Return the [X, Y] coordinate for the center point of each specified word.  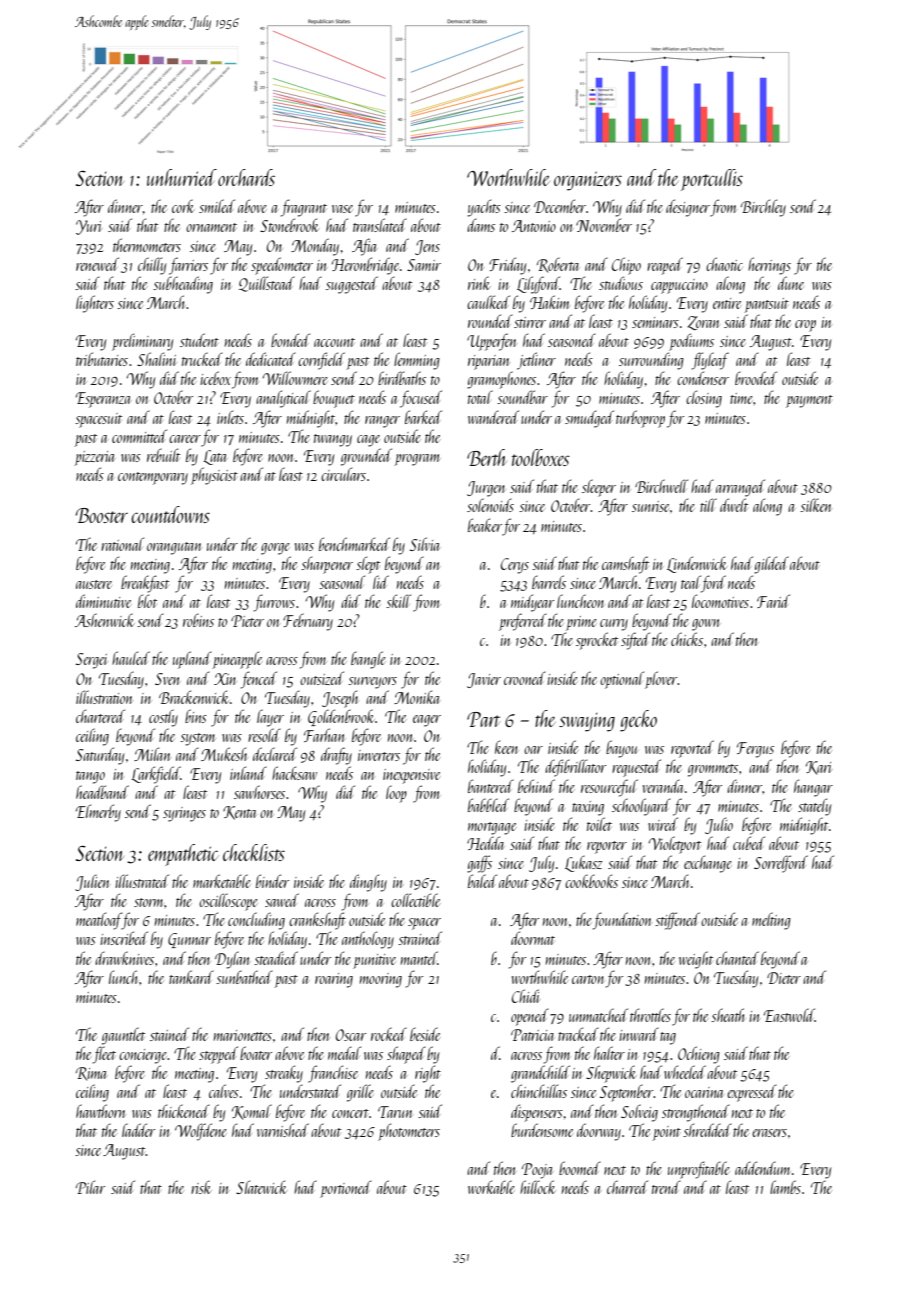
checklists [254, 852]
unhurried [182, 177]
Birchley [763, 208]
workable [491, 1187]
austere [94, 584]
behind [536, 786]
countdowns [170, 514]
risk [201, 1187]
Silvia [425, 544]
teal [691, 582]
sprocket [597, 641]
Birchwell [661, 486]
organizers [588, 181]
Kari [819, 768]
